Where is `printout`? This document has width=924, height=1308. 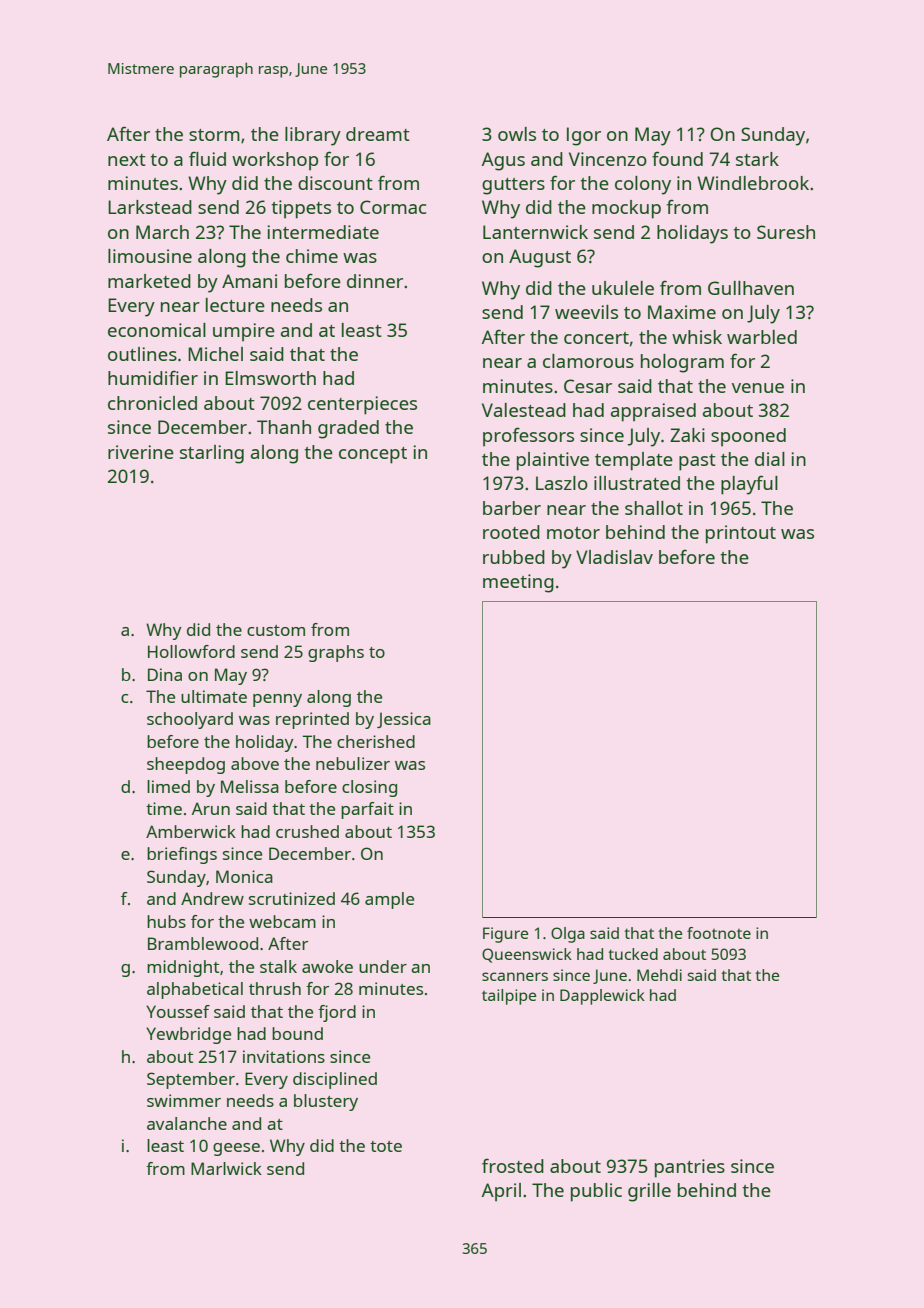
printout is located at coordinates (741, 534).
